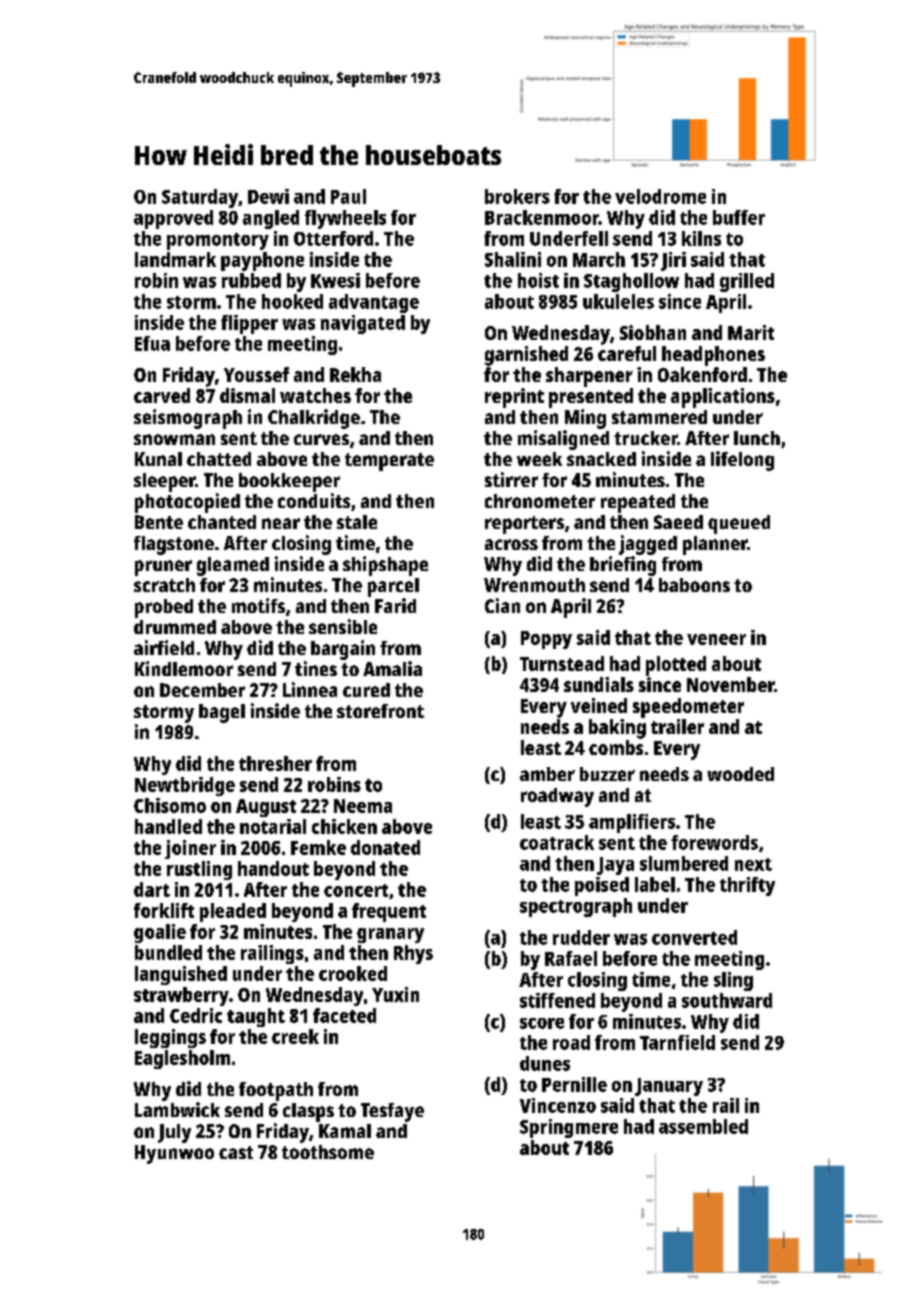 This screenshot has width=924, height=1311. Describe the element at coordinates (251, 280) in the screenshot. I see `rubbed` at that location.
